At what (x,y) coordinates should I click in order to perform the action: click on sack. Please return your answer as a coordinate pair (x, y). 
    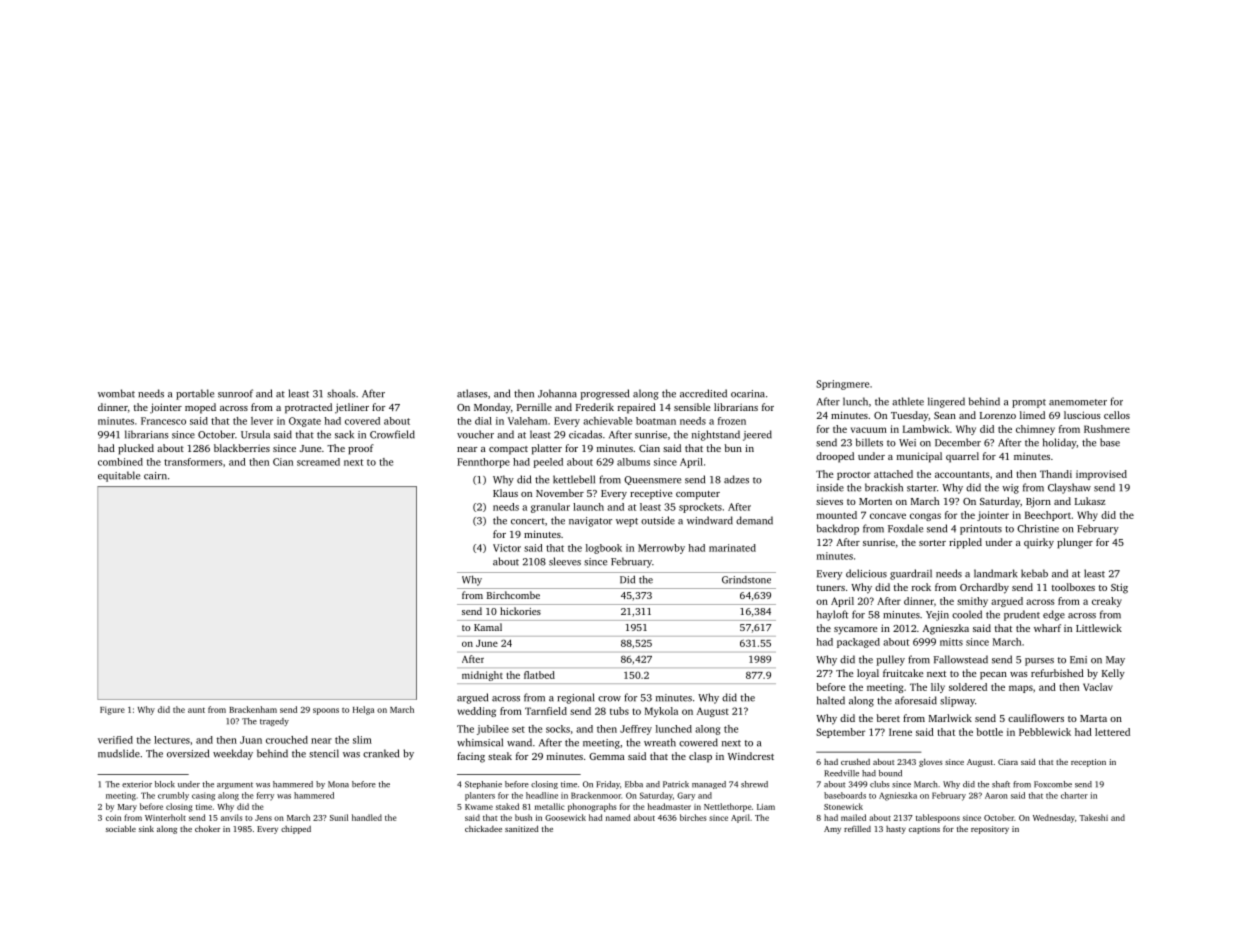
    Looking at the image, I should click on (344, 434).
